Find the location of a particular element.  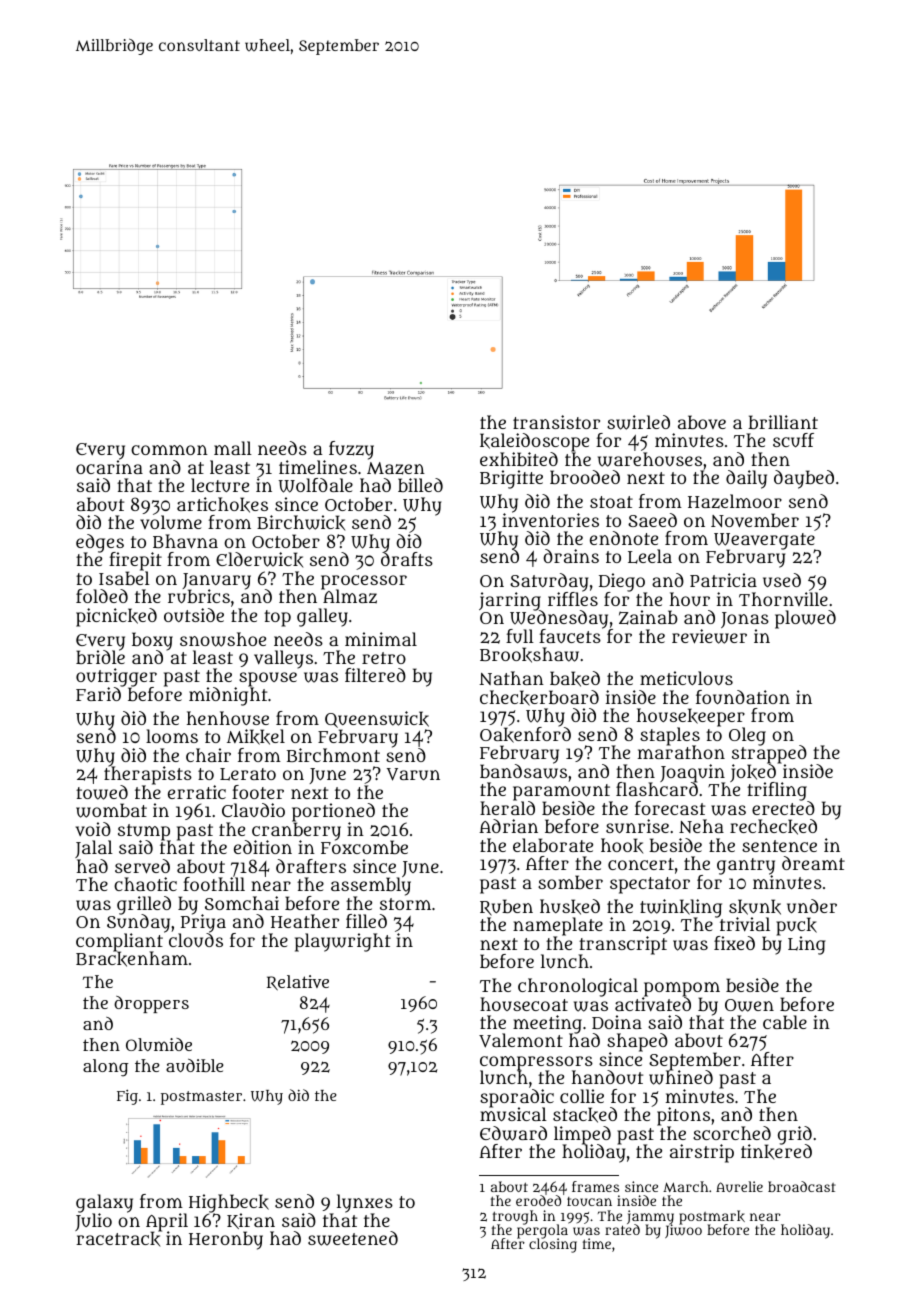

clouds is located at coordinates (196, 940).
